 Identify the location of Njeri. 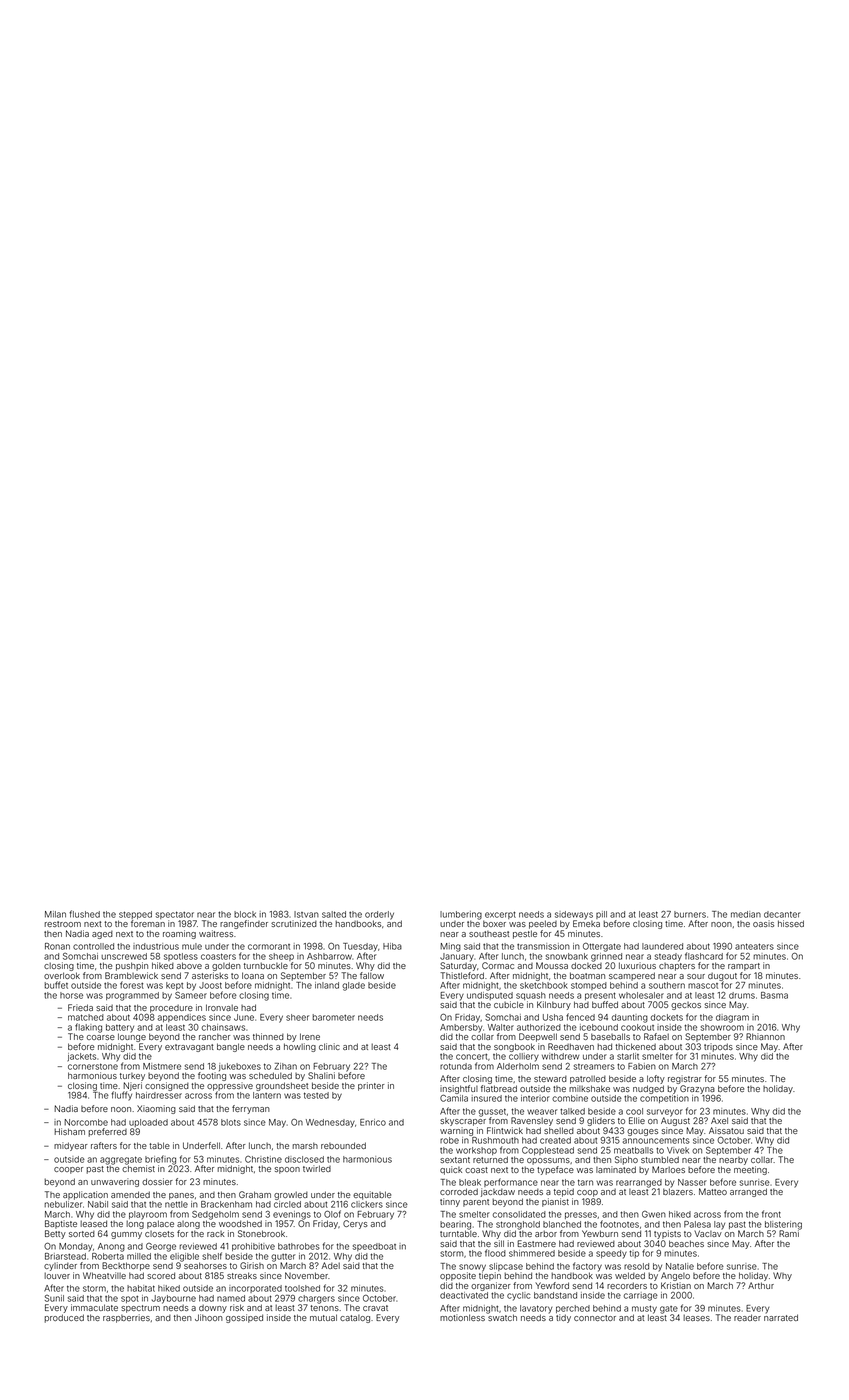
(132, 1087).
